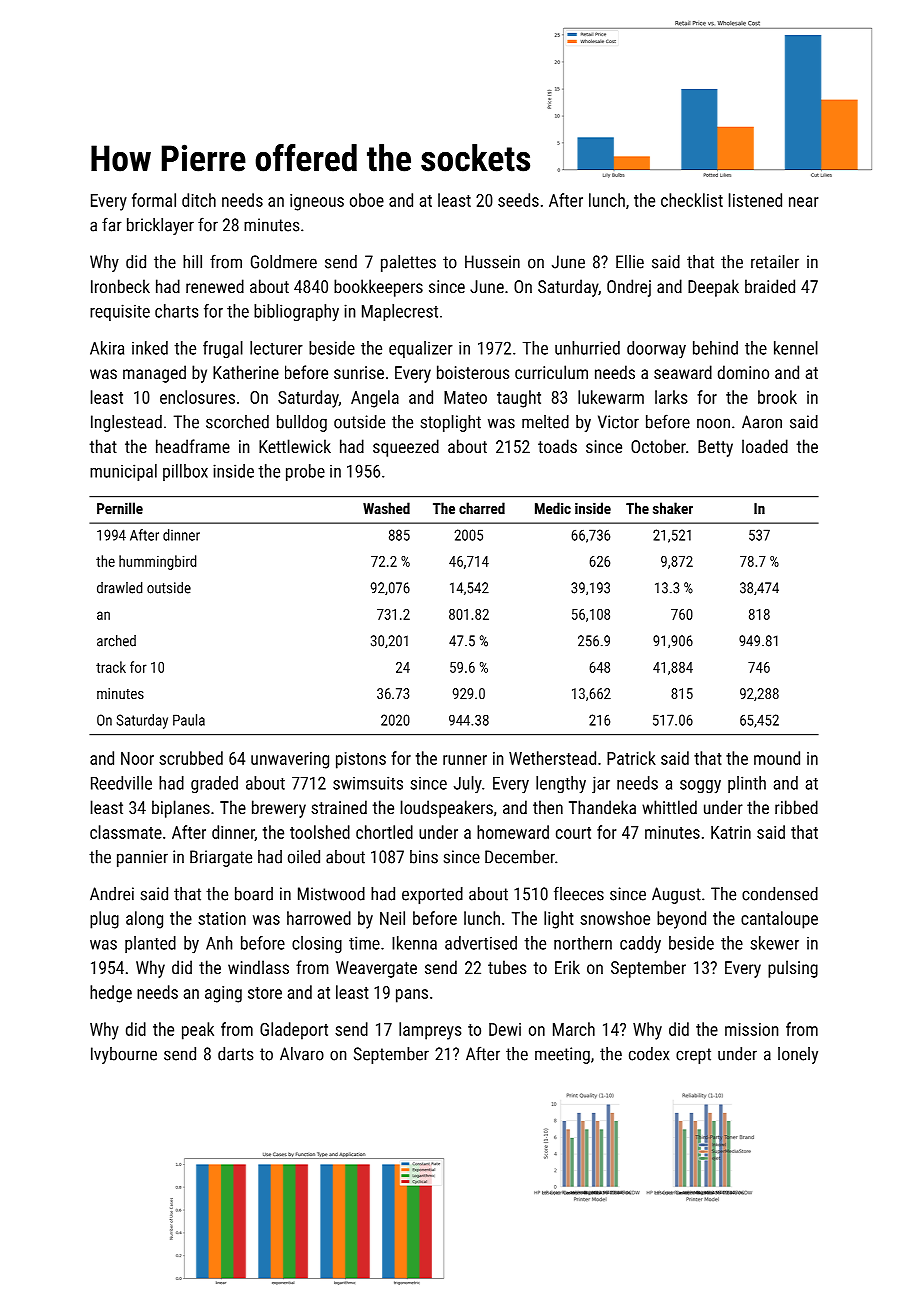 This screenshot has width=908, height=1316. I want to click on track, so click(111, 667).
